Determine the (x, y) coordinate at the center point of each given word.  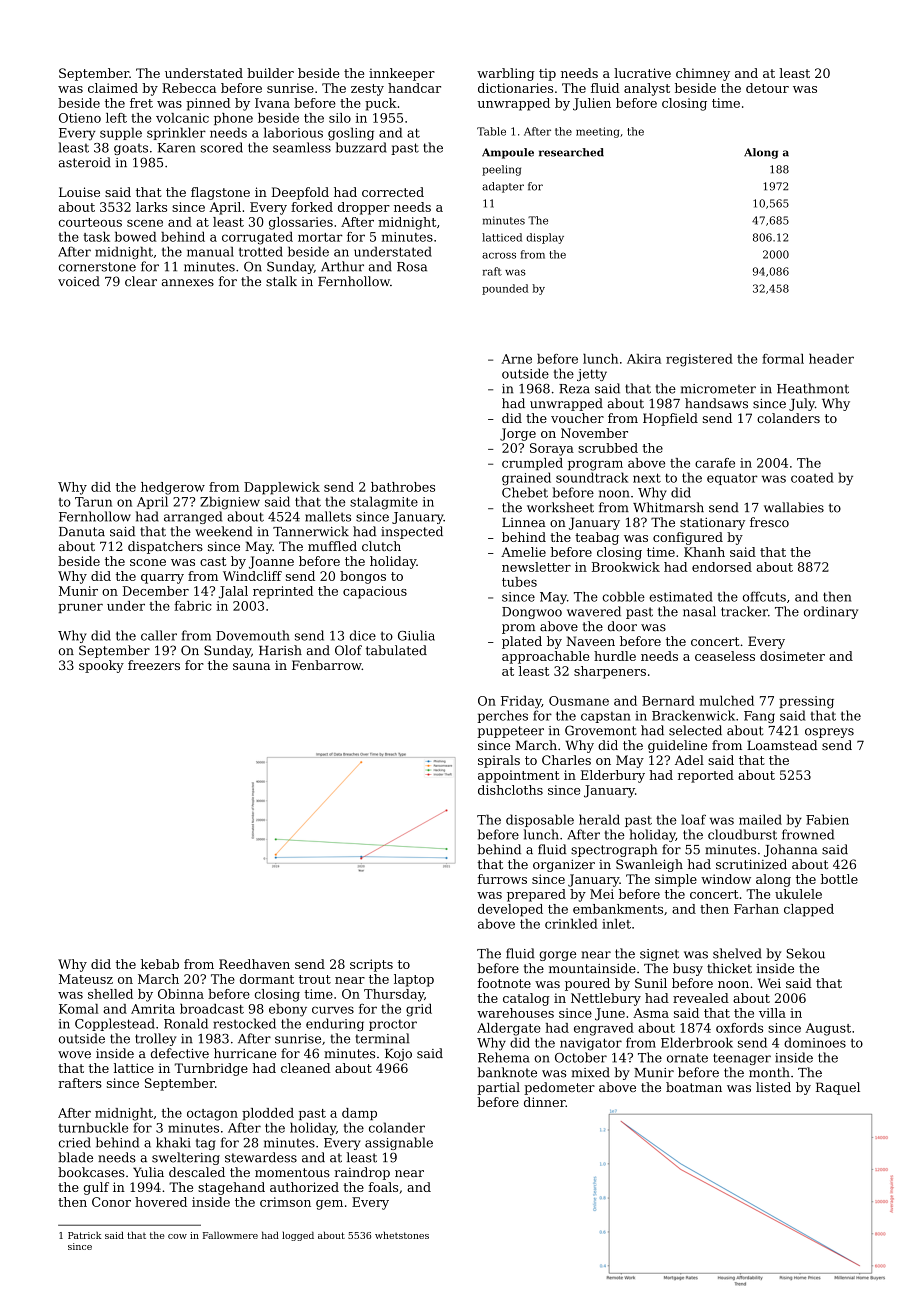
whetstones (402, 1235)
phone (233, 119)
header (831, 359)
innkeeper (402, 74)
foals (383, 1187)
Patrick (84, 1235)
